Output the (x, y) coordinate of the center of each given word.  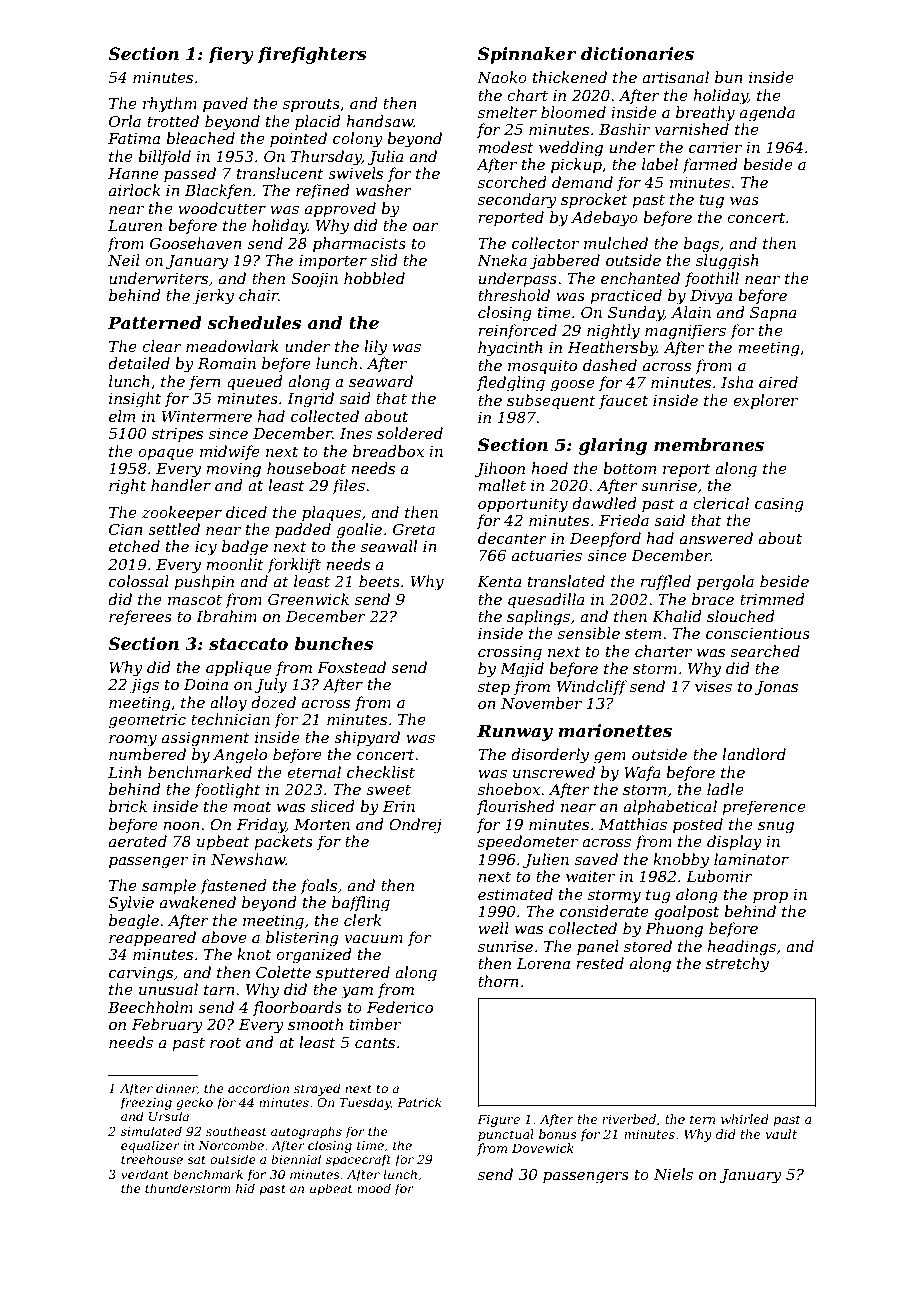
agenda (767, 114)
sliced (333, 806)
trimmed (772, 599)
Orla (125, 121)
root (225, 1043)
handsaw (380, 121)
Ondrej (415, 826)
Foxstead (351, 667)
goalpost (686, 913)
